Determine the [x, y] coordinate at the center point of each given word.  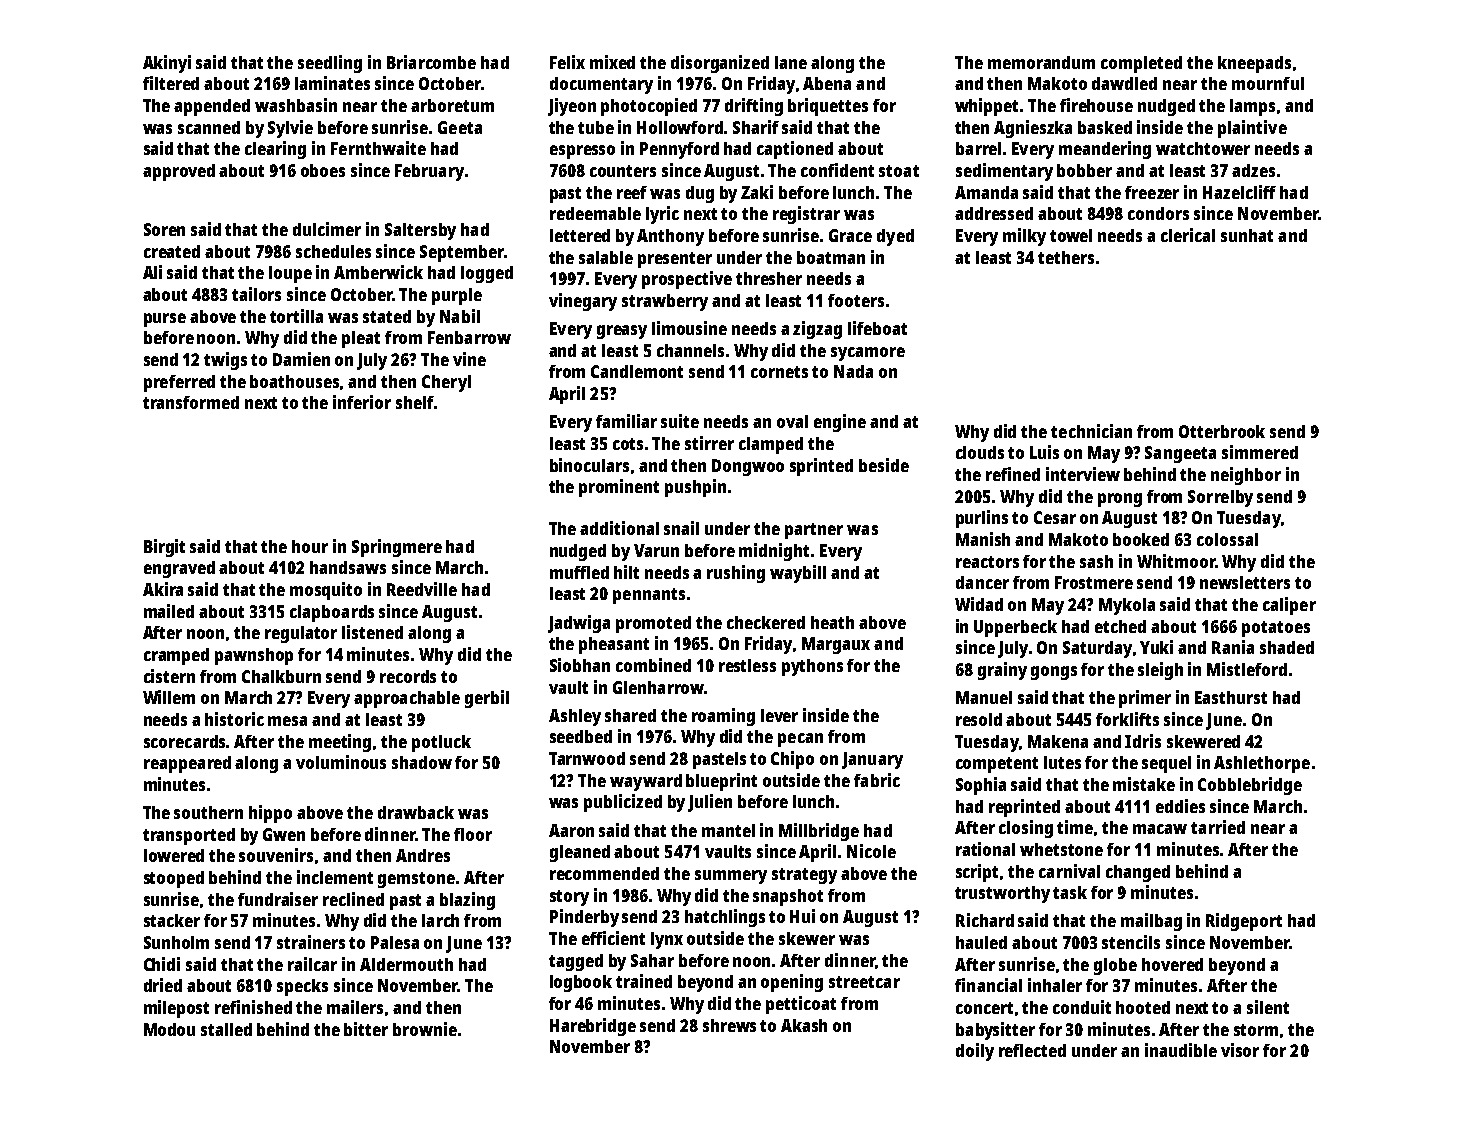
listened [372, 632]
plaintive [1252, 129]
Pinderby [584, 918]
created [172, 251]
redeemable [595, 213]
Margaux [836, 645]
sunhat [1247, 235]
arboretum [452, 105]
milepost [176, 1009]
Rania [1233, 647]
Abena [827, 83]
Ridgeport [1244, 922]
